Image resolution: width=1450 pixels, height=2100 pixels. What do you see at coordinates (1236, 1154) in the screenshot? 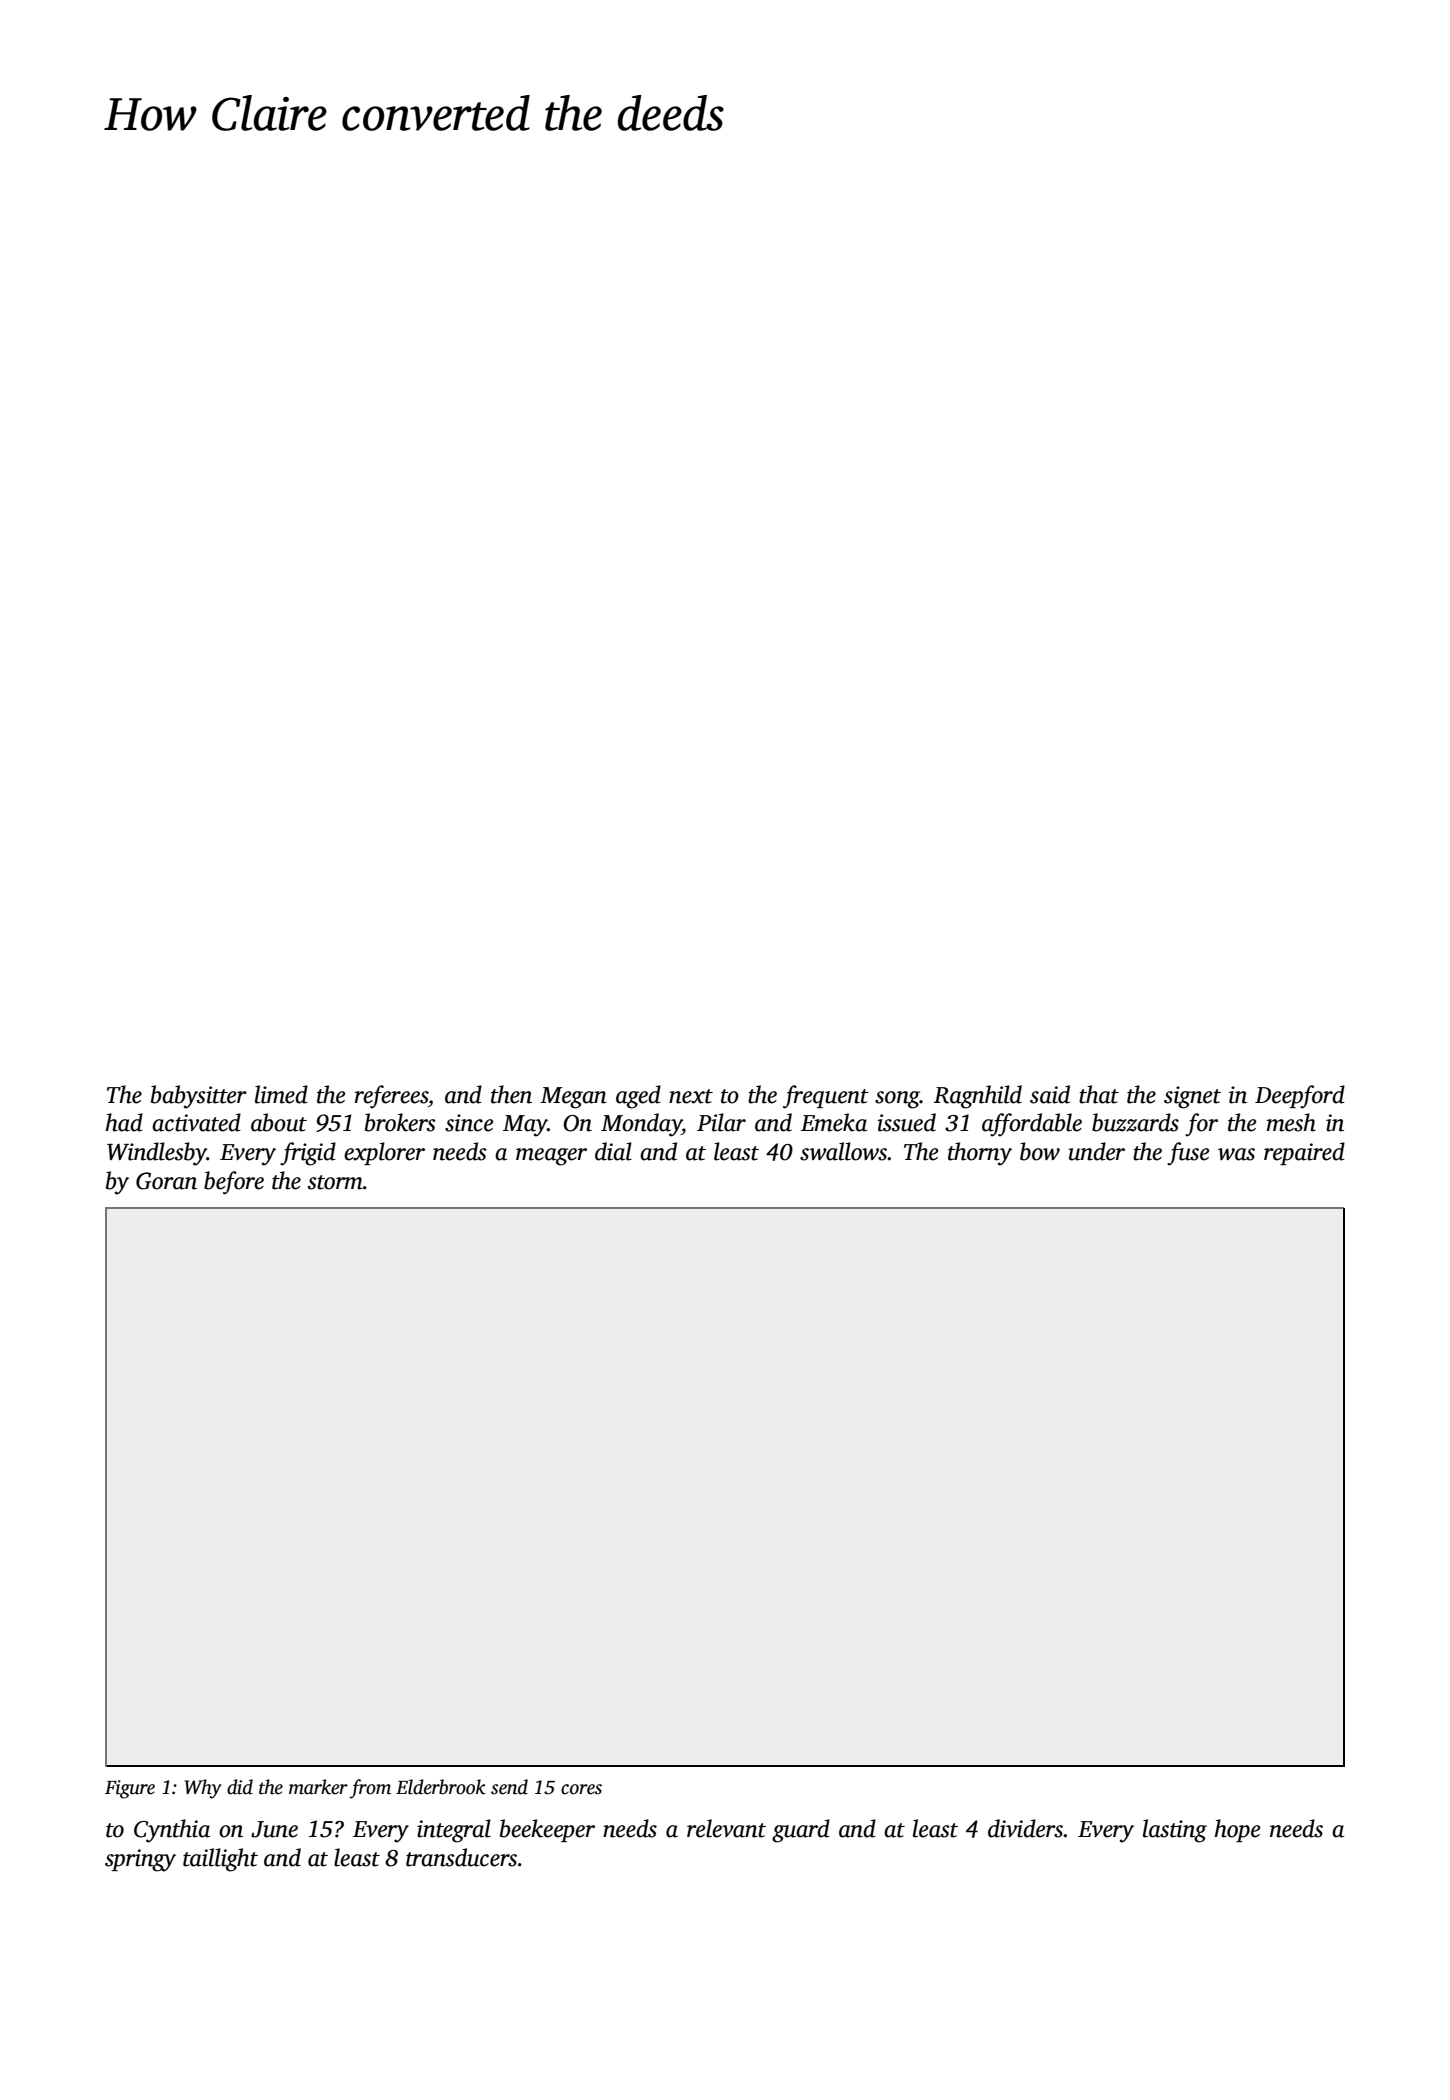
I see `was` at bounding box center [1236, 1154].
